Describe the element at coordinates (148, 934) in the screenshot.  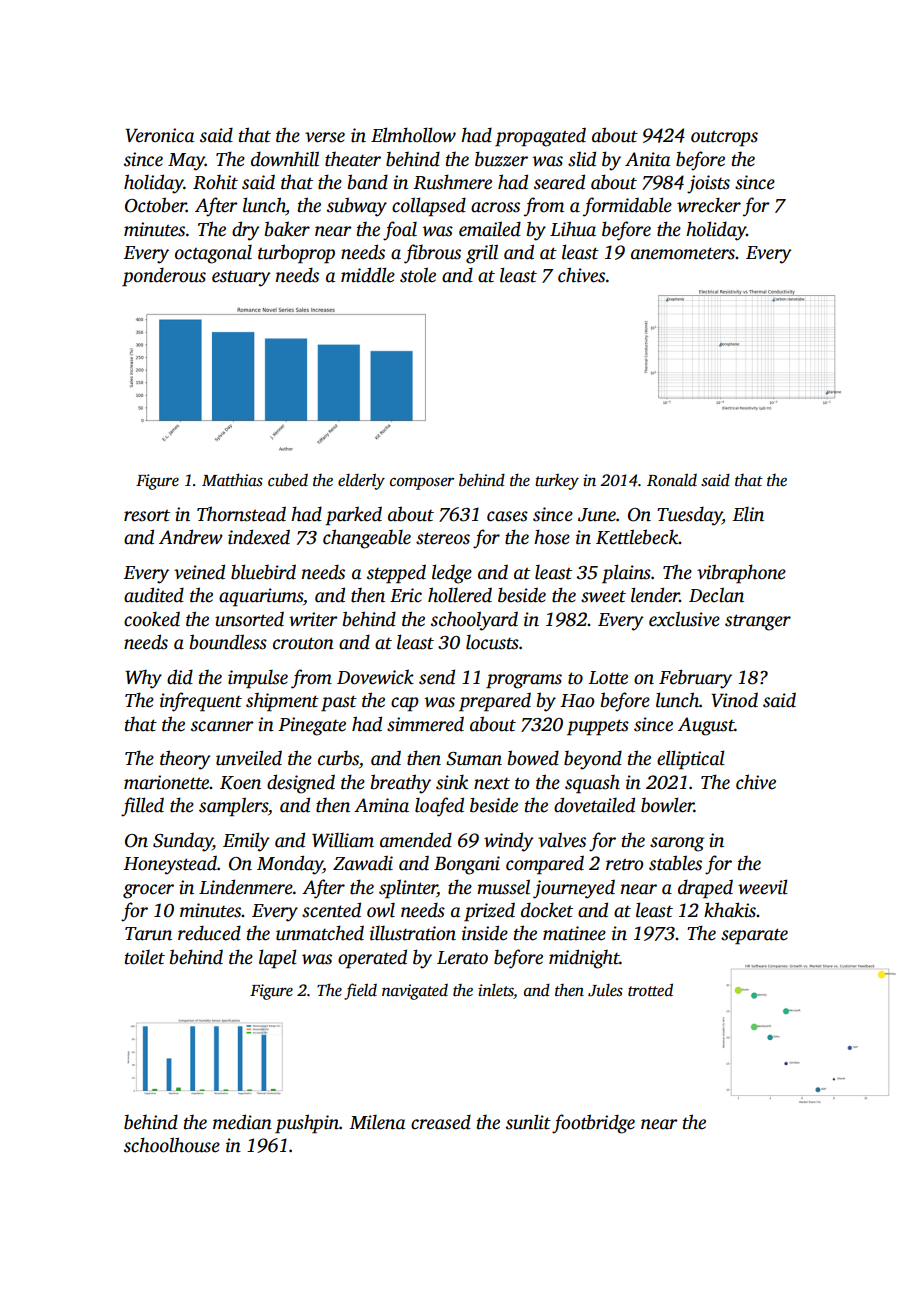
I see `Tarun` at that location.
